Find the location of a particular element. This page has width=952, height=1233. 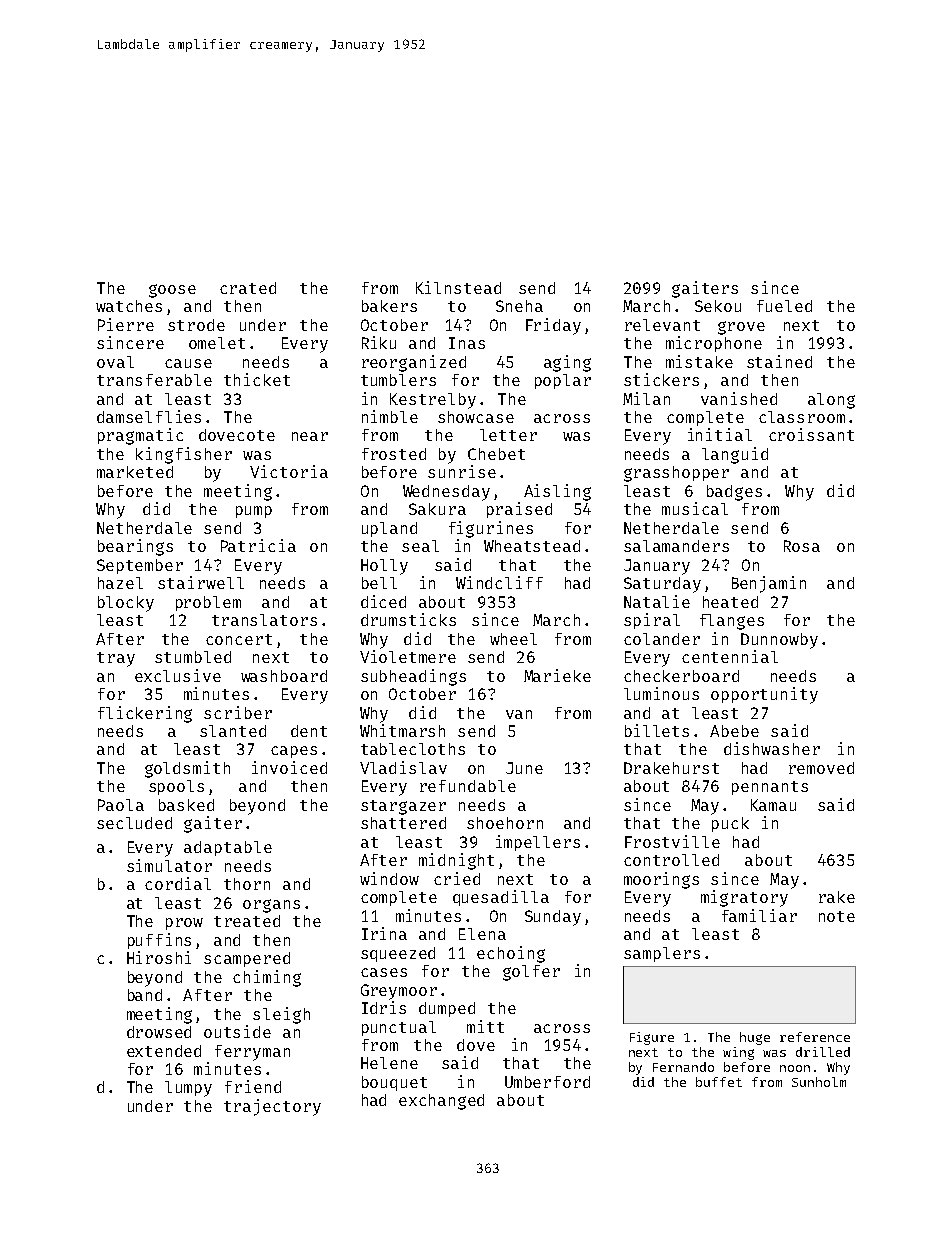

bell is located at coordinates (379, 583).
